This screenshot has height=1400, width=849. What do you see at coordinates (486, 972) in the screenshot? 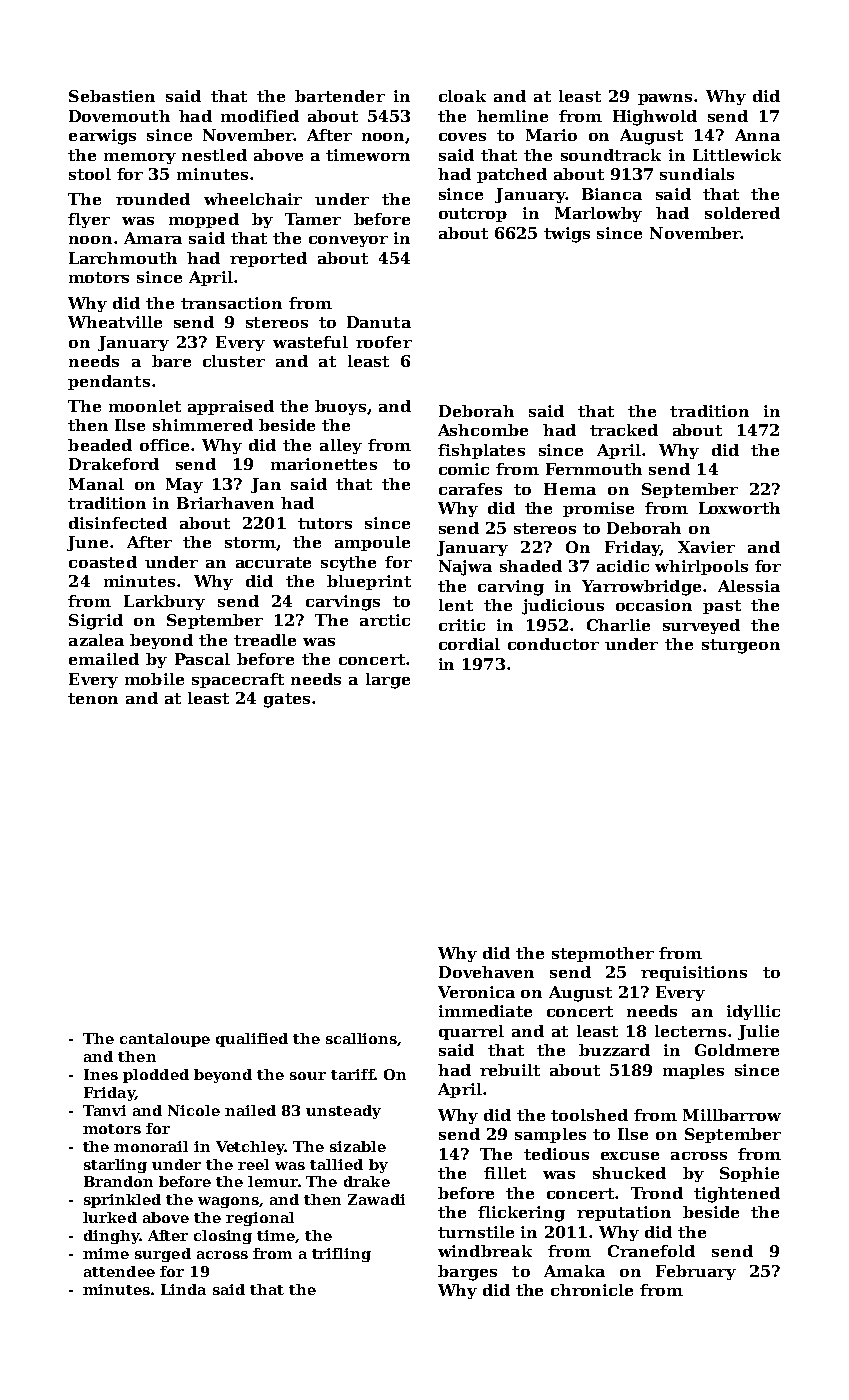
I see `Dovehaven` at bounding box center [486, 972].
